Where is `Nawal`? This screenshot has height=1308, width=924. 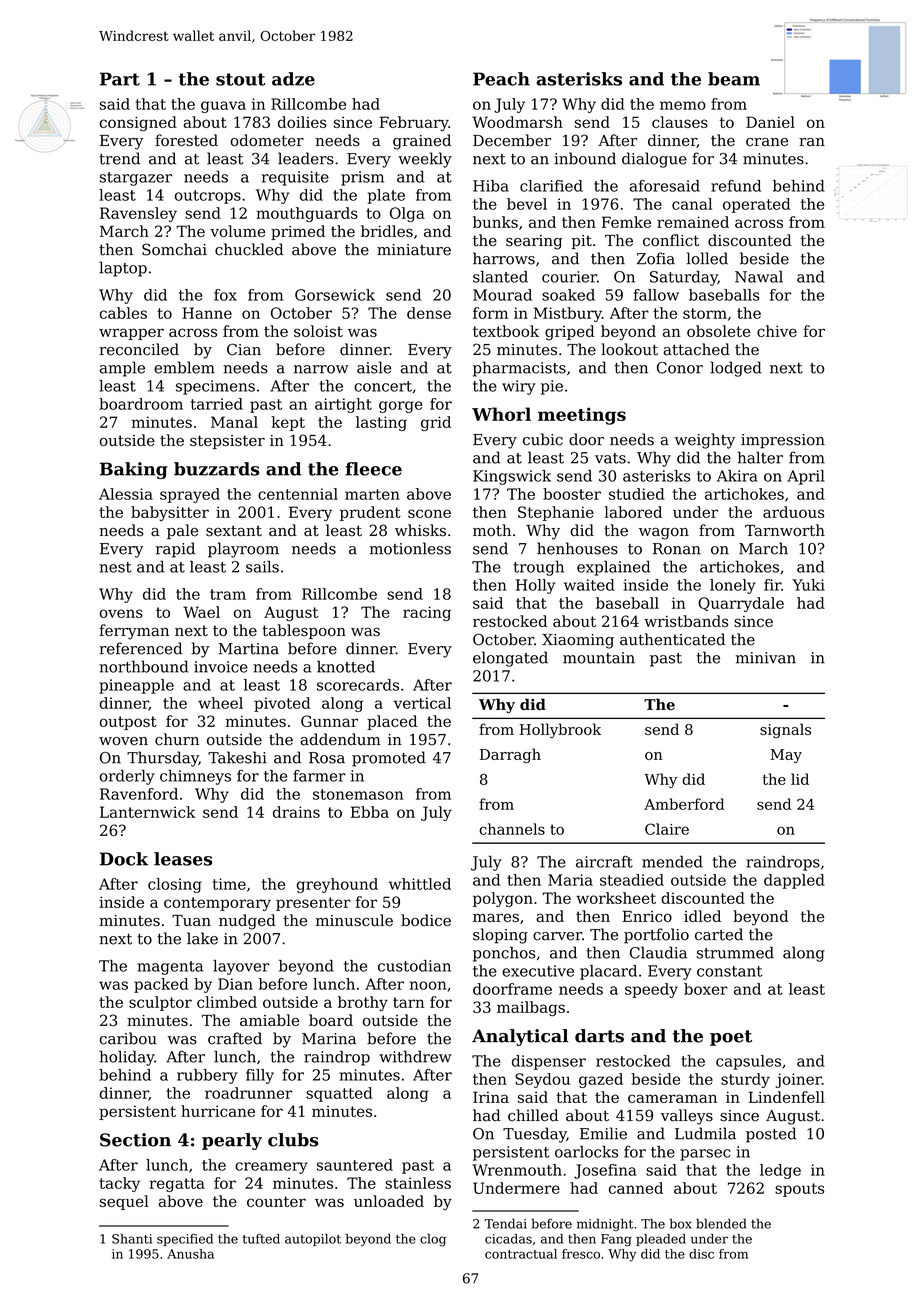 Nawal is located at coordinates (759, 276).
